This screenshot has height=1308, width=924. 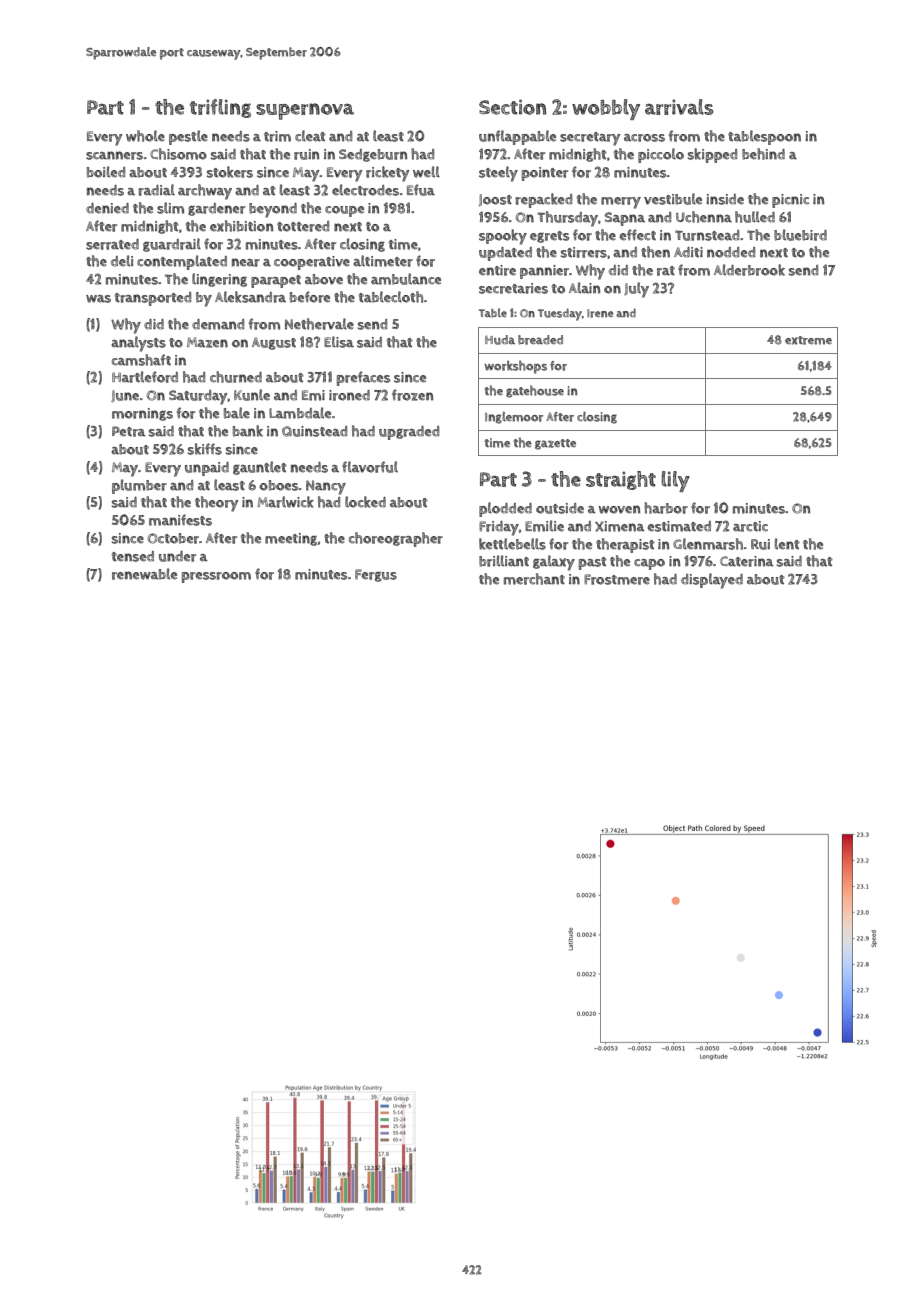 I want to click on unflappable, so click(x=517, y=137).
